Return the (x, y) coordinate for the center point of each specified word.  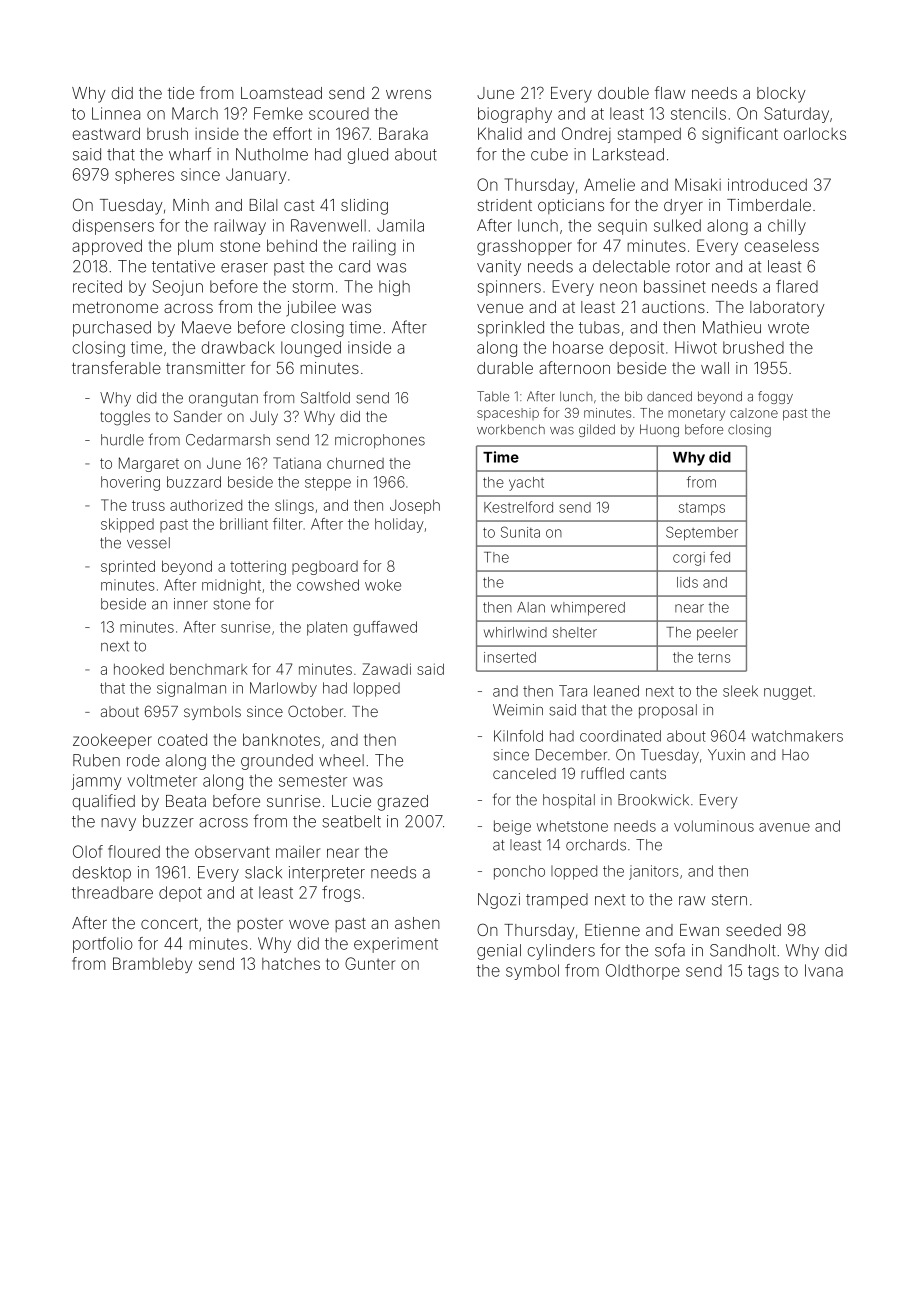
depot (180, 894)
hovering (130, 483)
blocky (781, 95)
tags (763, 972)
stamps (702, 509)
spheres (144, 176)
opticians (571, 206)
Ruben (96, 760)
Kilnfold (518, 736)
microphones (380, 441)
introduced (767, 184)
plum (195, 247)
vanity (499, 268)
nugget (788, 693)
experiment (396, 945)
